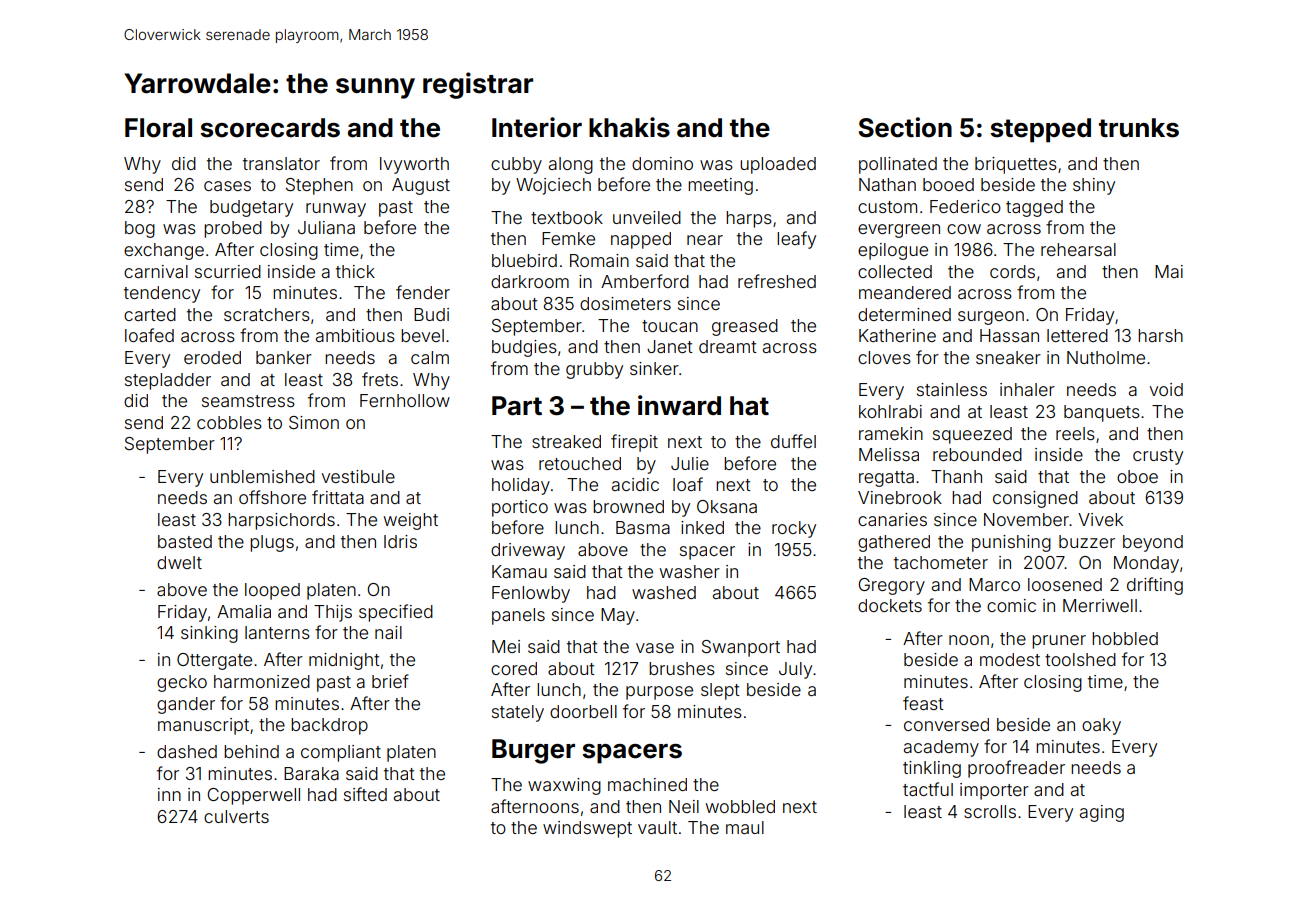 This document has width=1308, height=924. I want to click on greased, so click(745, 327).
